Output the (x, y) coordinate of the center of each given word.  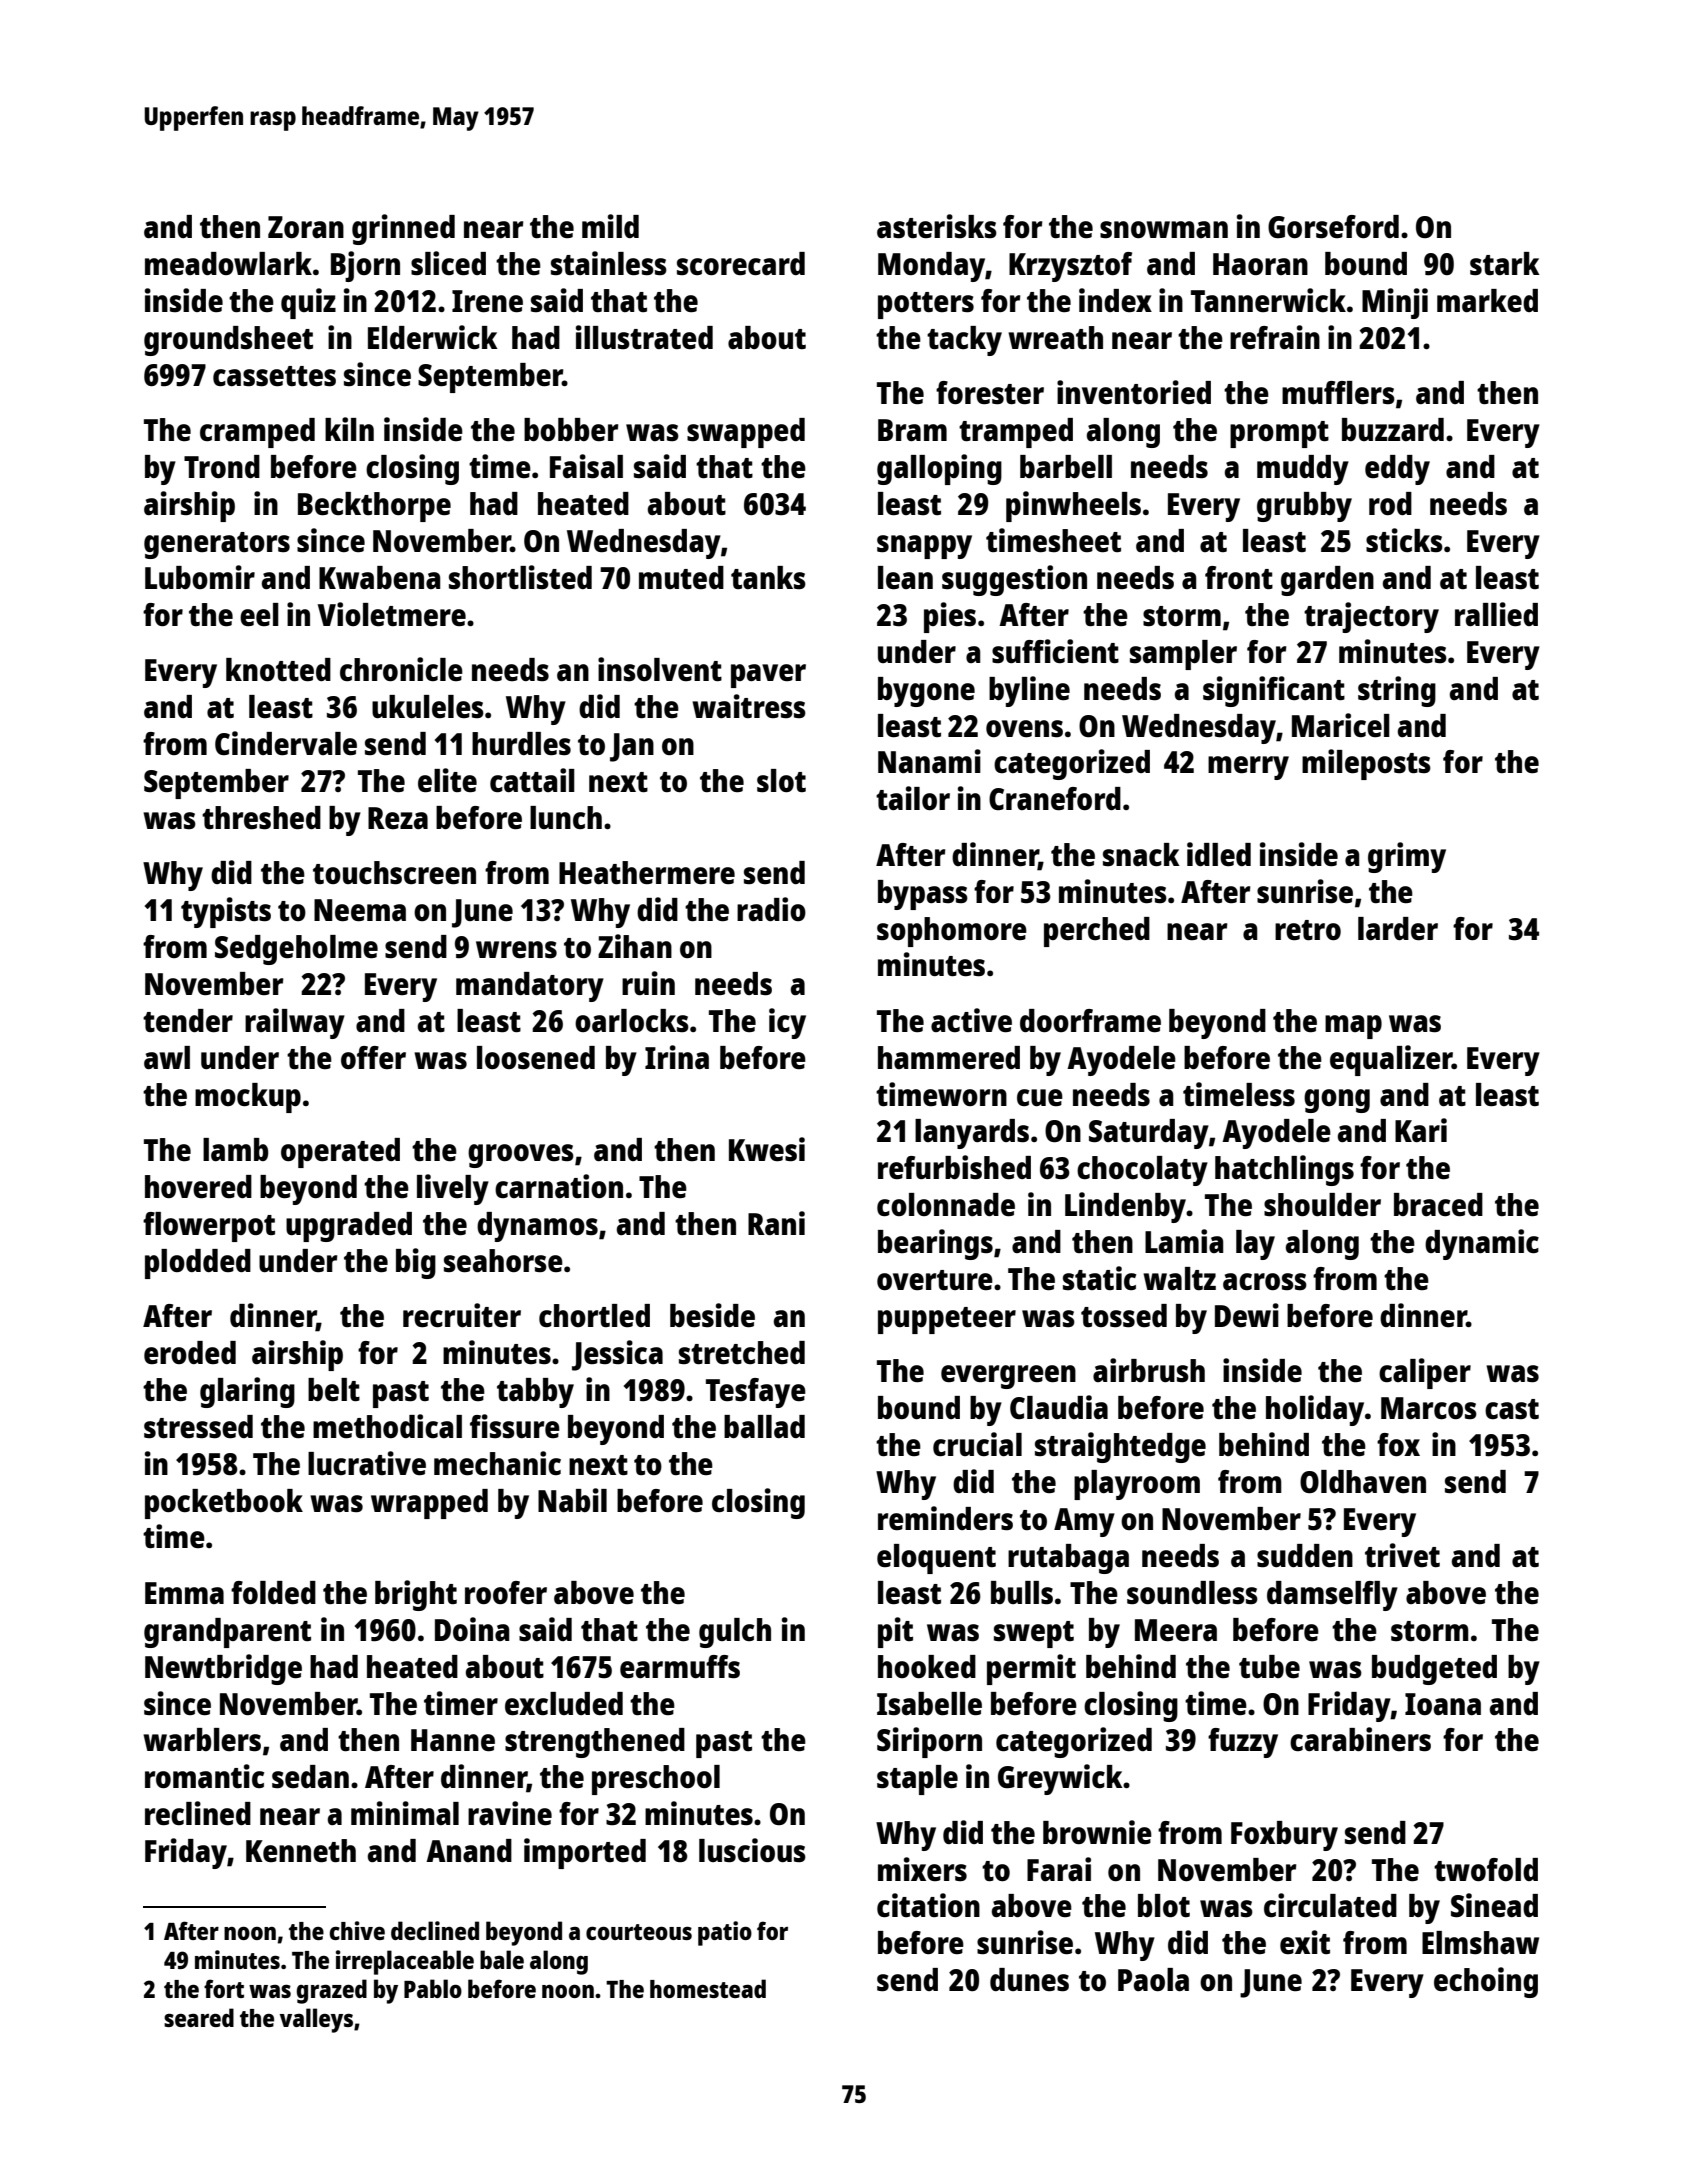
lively (453, 1189)
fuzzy (1243, 1743)
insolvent (660, 669)
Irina (677, 1057)
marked (1487, 300)
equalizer (1391, 1060)
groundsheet (228, 341)
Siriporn (929, 1742)
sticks (1404, 540)
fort (224, 1988)
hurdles (521, 744)
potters (926, 305)
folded (273, 1593)
